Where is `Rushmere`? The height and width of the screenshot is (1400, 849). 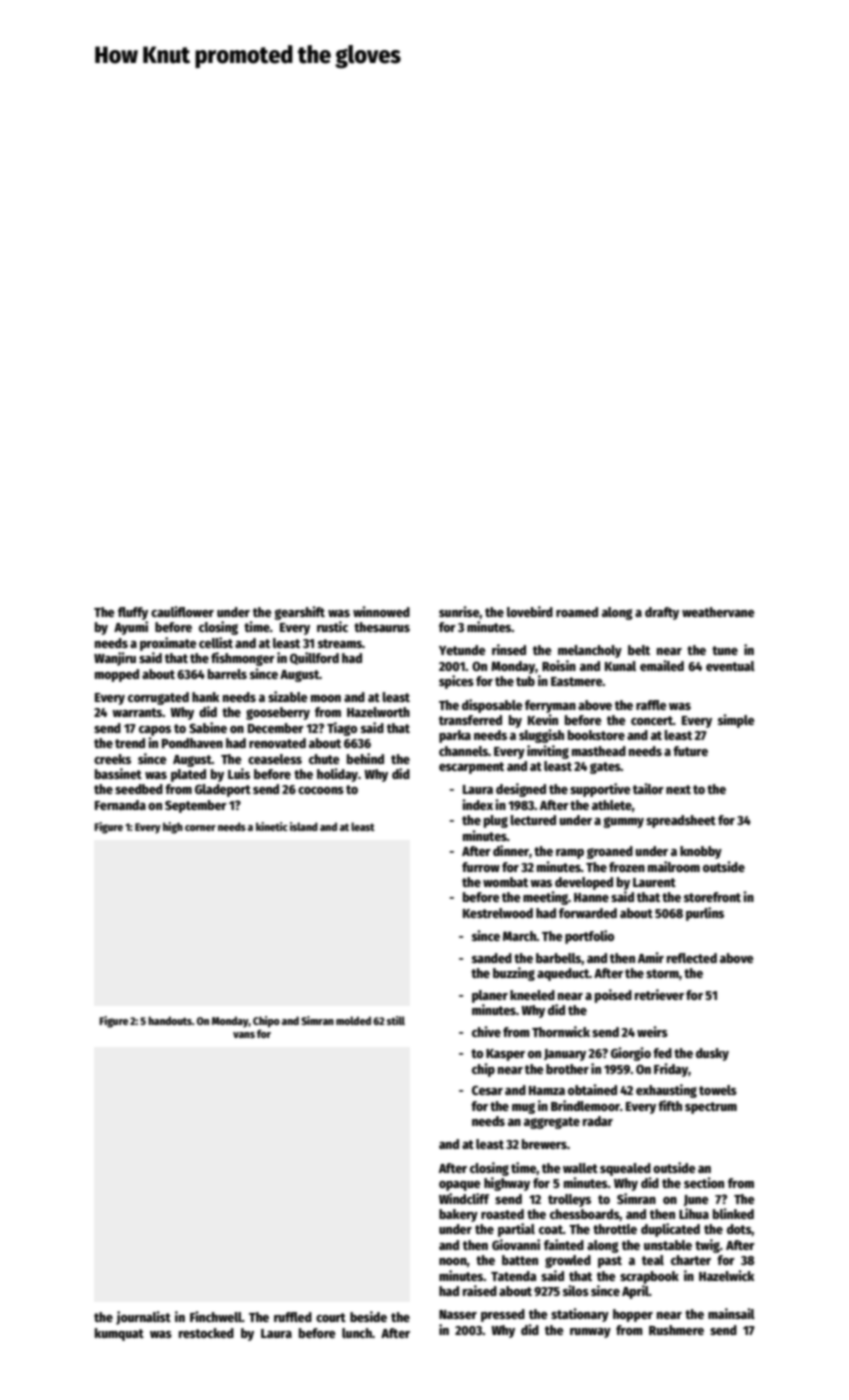
Rushmere is located at coordinates (676, 1330).
